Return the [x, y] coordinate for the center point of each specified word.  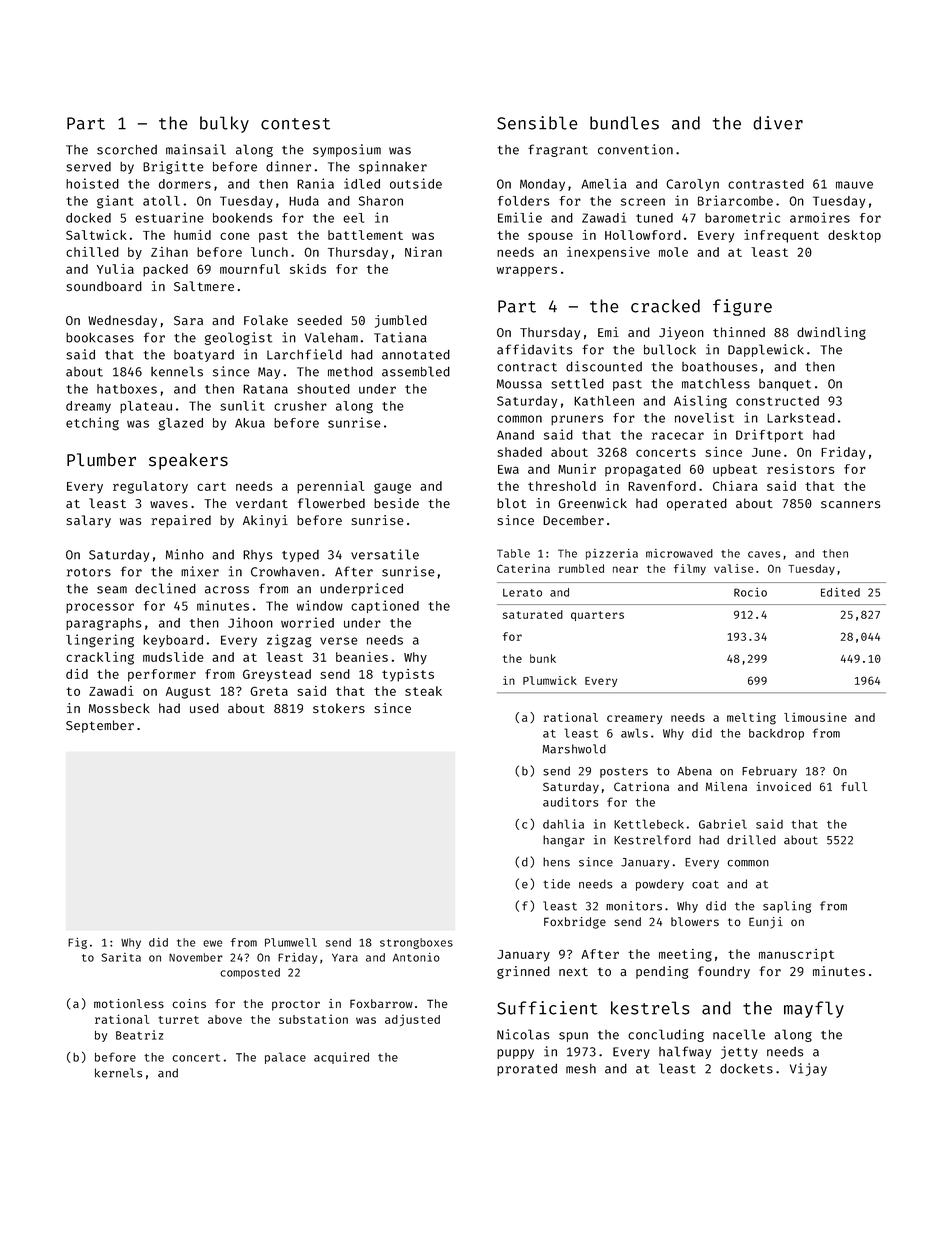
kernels [119, 1073]
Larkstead [801, 418]
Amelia [603, 183]
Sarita [121, 957]
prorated [527, 1069]
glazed [181, 424]
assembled [416, 371]
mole [673, 252]
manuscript [796, 955]
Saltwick [96, 235]
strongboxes [416, 943]
